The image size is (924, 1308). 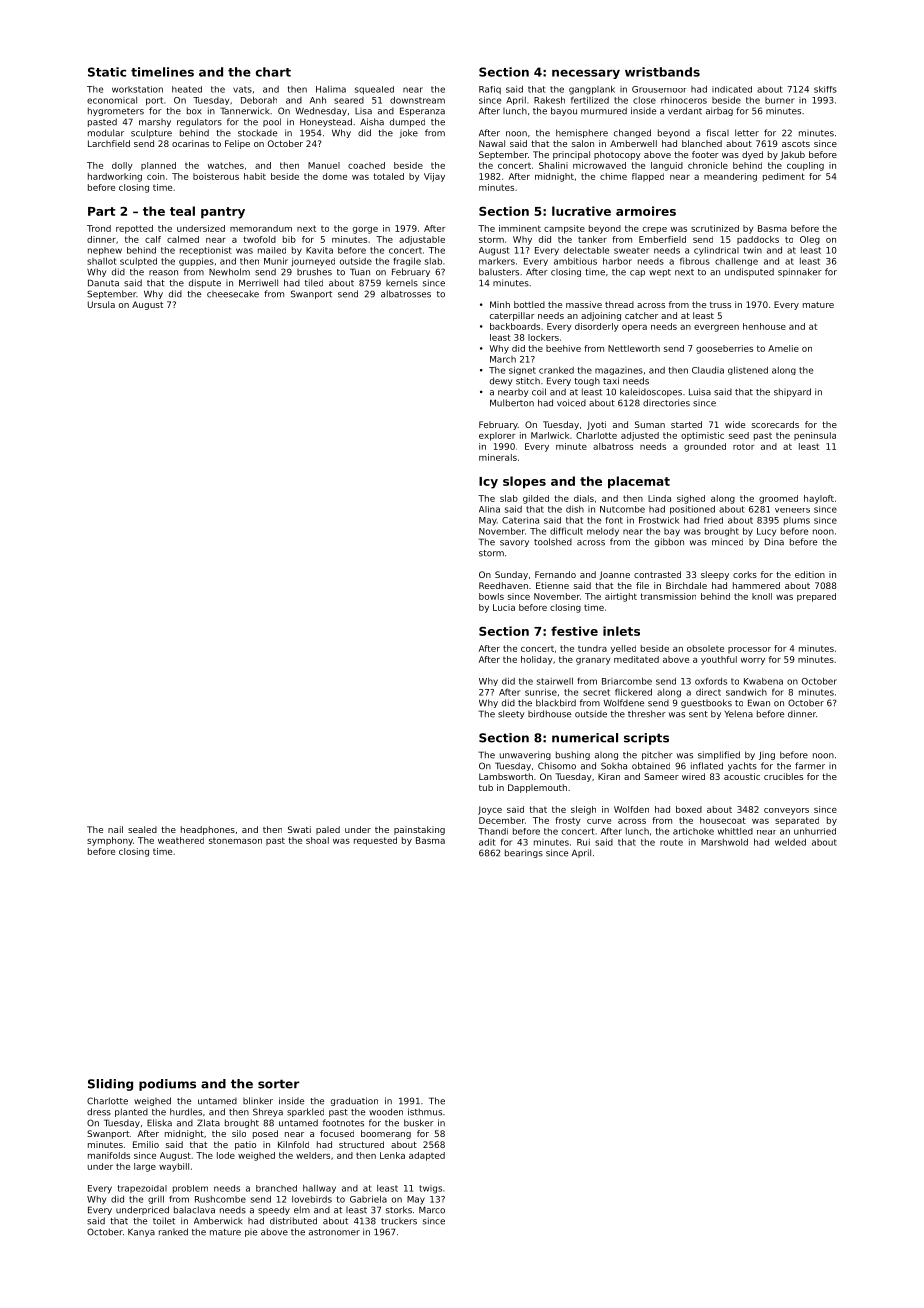 I want to click on bib, so click(x=289, y=239).
